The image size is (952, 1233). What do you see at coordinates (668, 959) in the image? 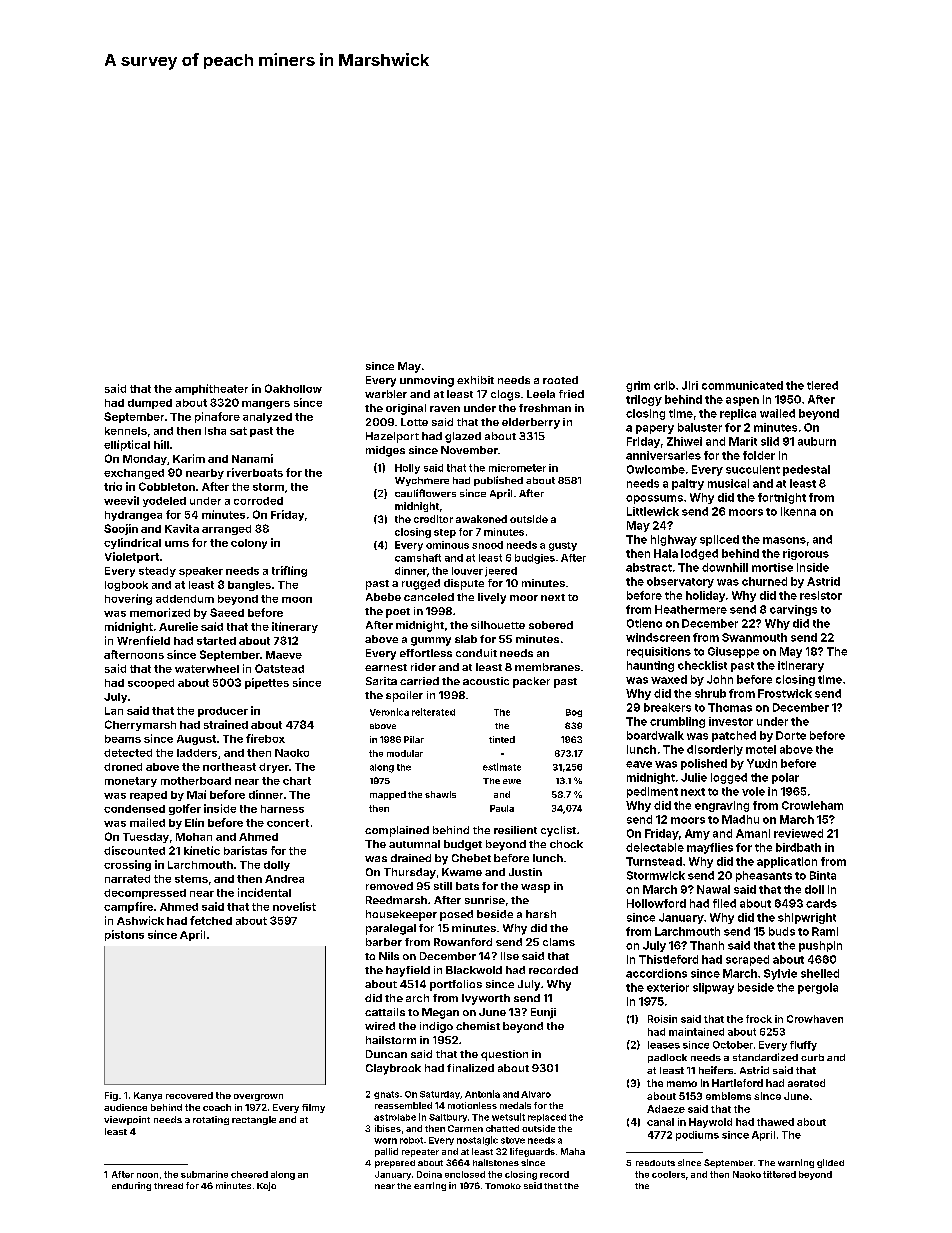
I see `Thistleford` at bounding box center [668, 959].
